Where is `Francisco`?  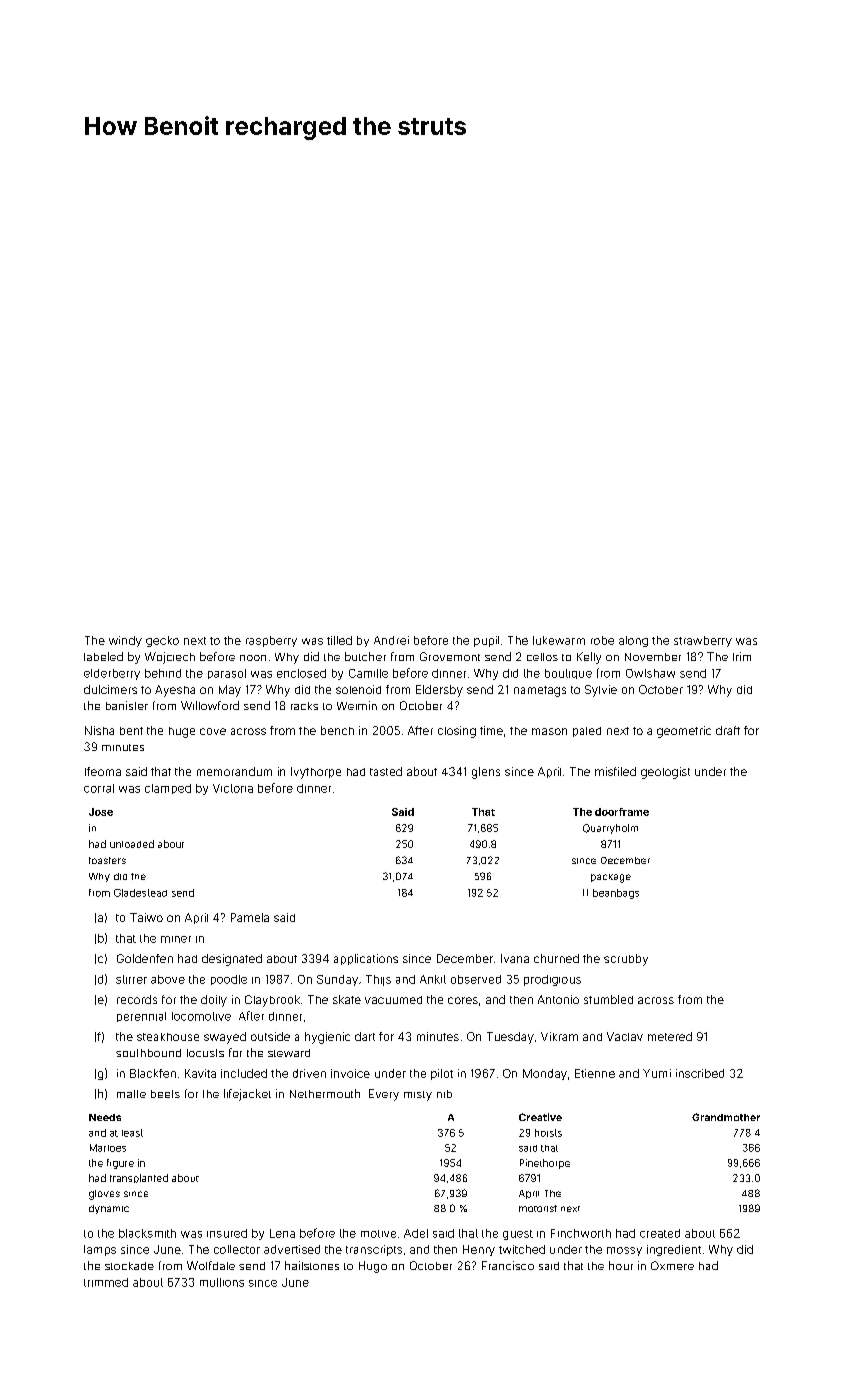
Francisco is located at coordinates (508, 1265).
